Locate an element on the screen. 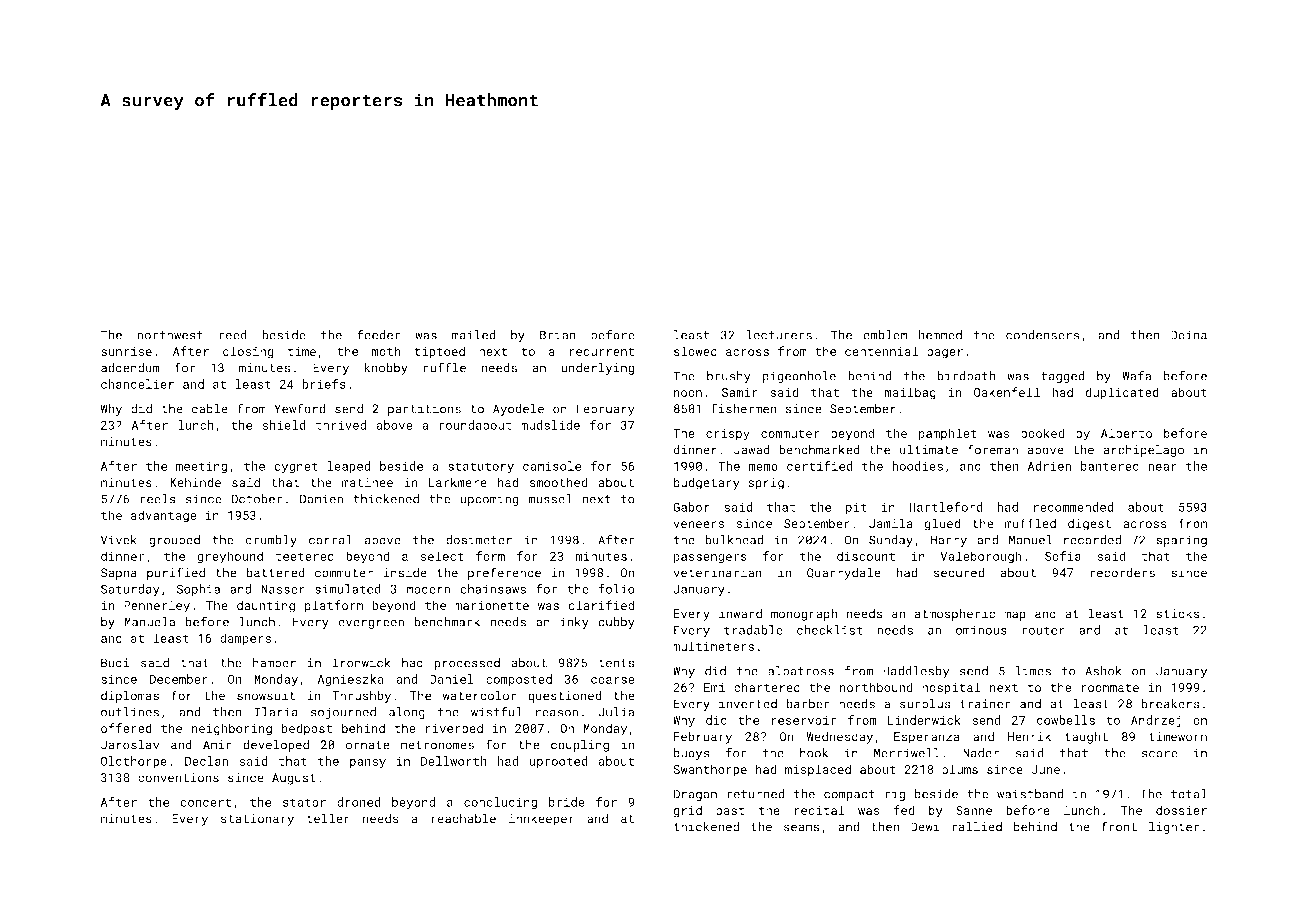 Image resolution: width=1308 pixels, height=924 pixels. snowsuit is located at coordinates (266, 696).
